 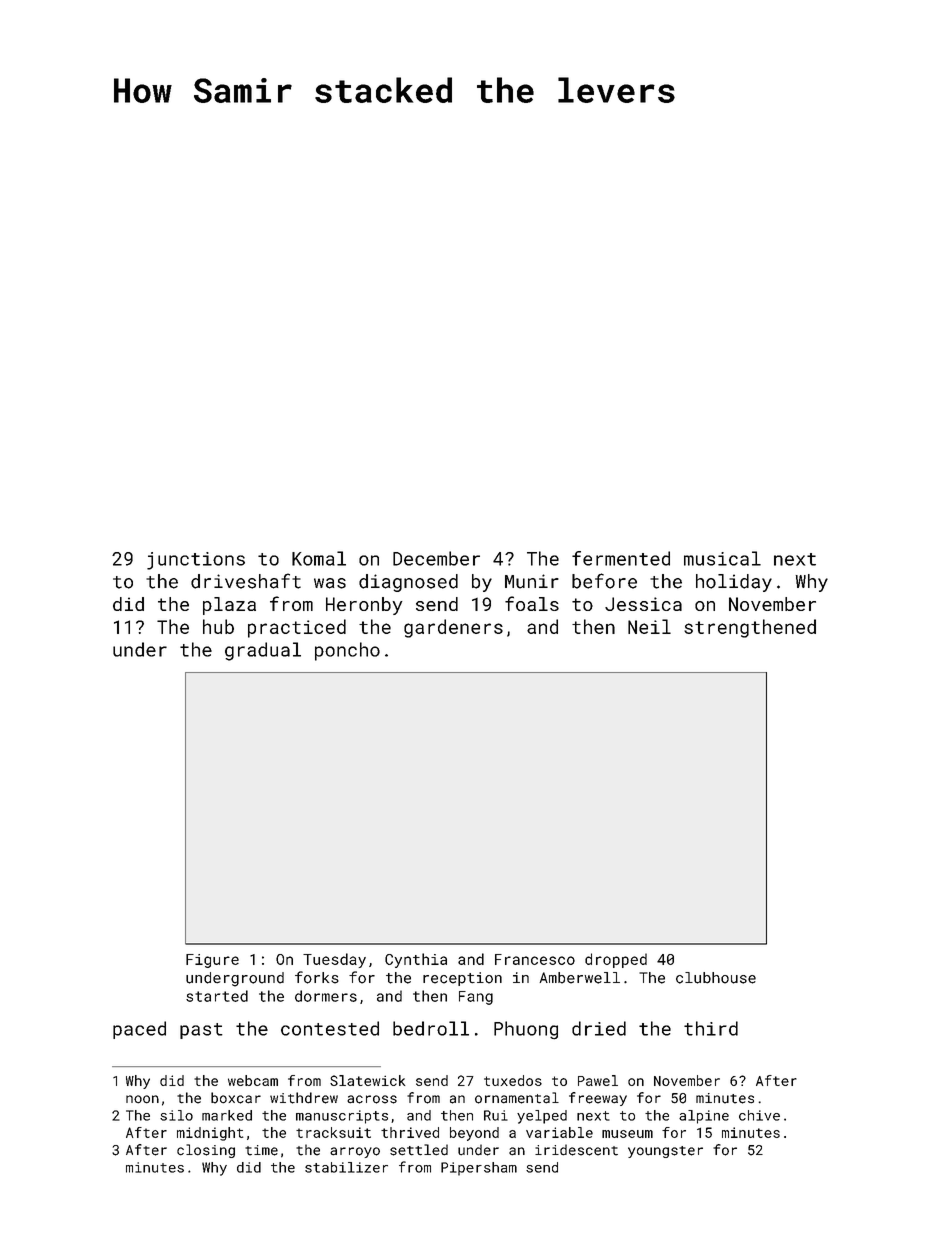 What do you see at coordinates (263, 651) in the screenshot?
I see `gradual` at bounding box center [263, 651].
